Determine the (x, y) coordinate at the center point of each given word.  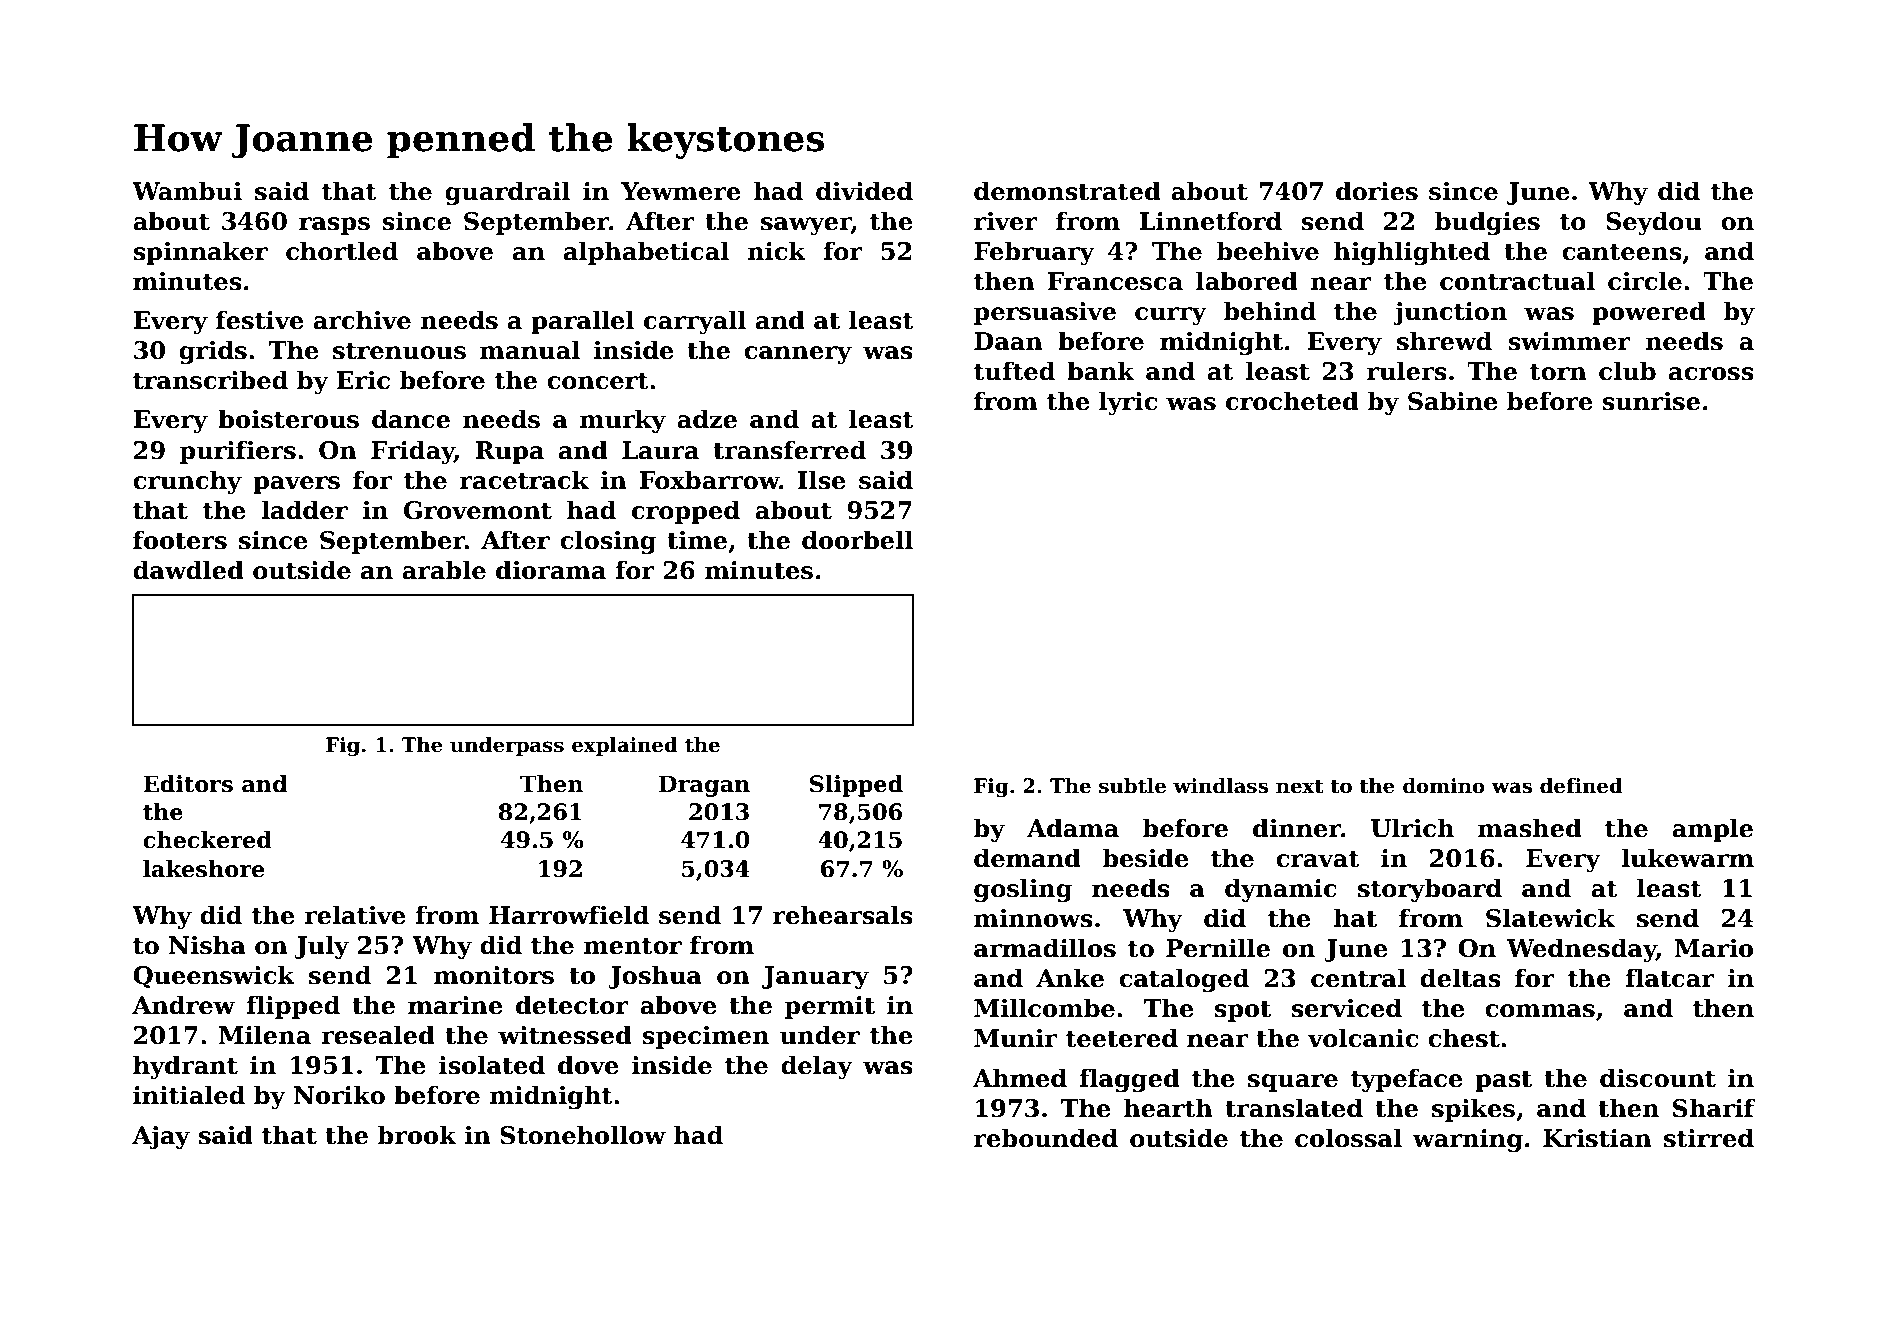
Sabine (1453, 401)
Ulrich (1412, 828)
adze (707, 419)
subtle (1132, 786)
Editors (188, 784)
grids (213, 352)
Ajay (161, 1138)
